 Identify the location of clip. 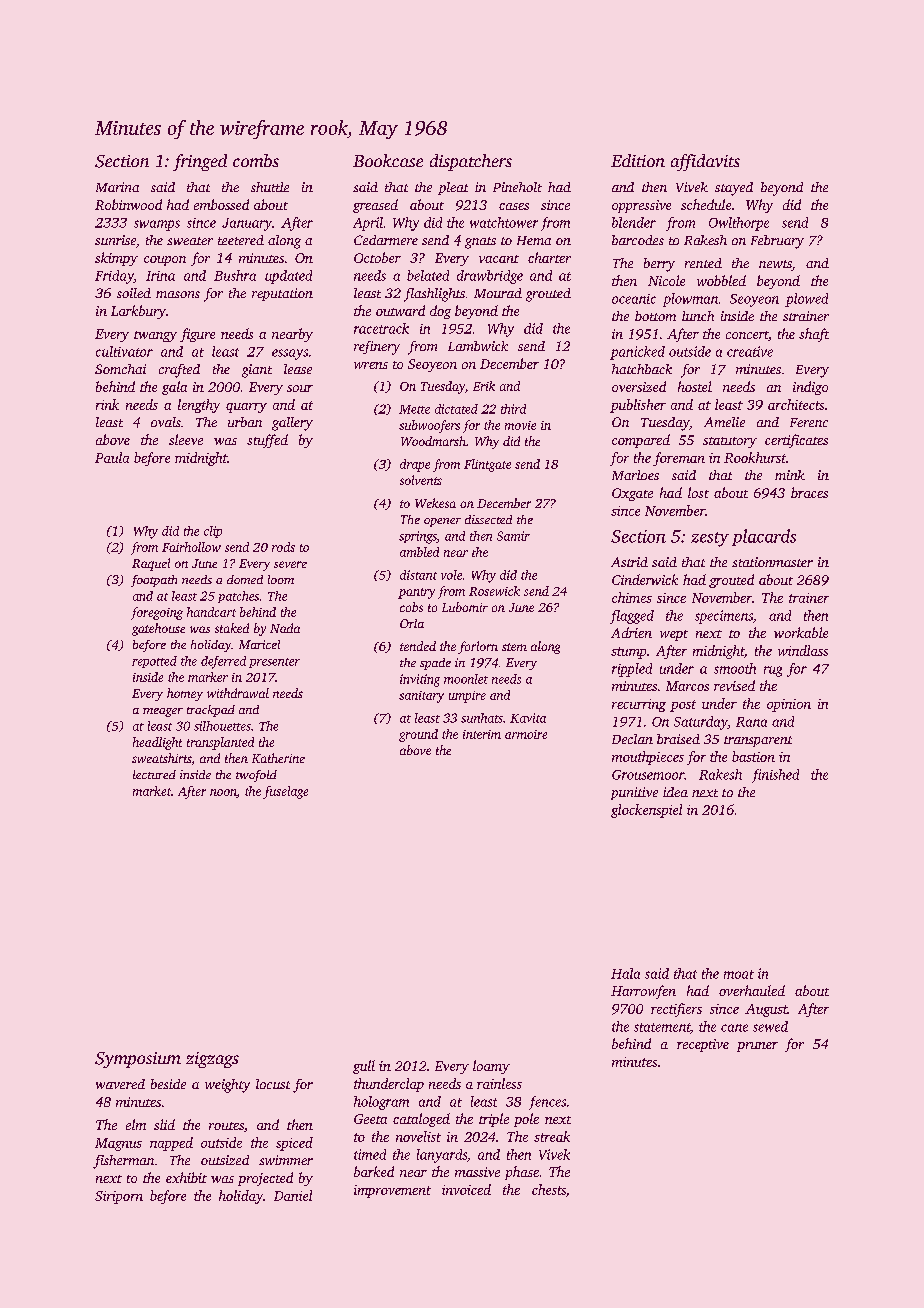
(213, 532).
